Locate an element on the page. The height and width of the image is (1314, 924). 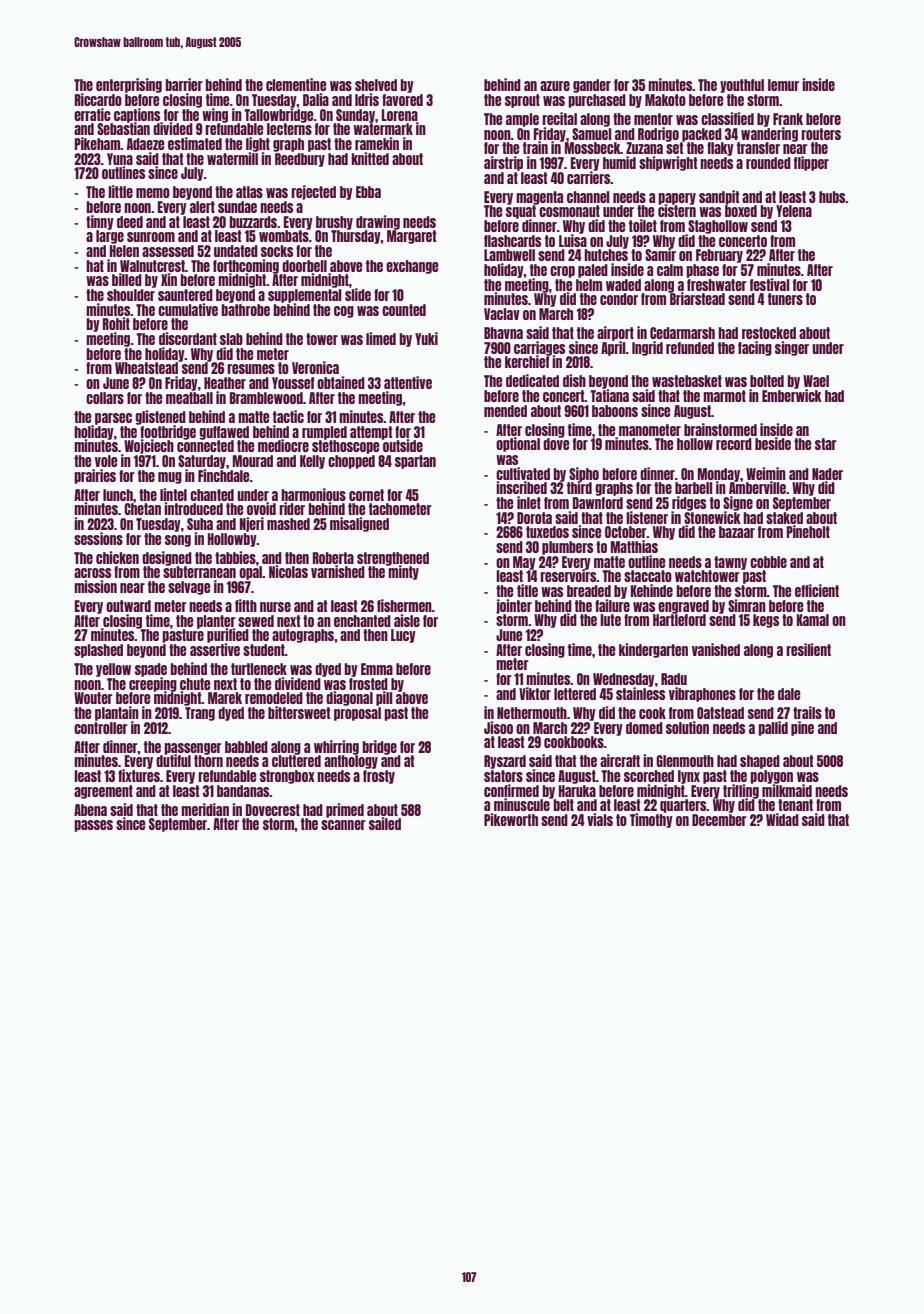
ovoid is located at coordinates (261, 508).
